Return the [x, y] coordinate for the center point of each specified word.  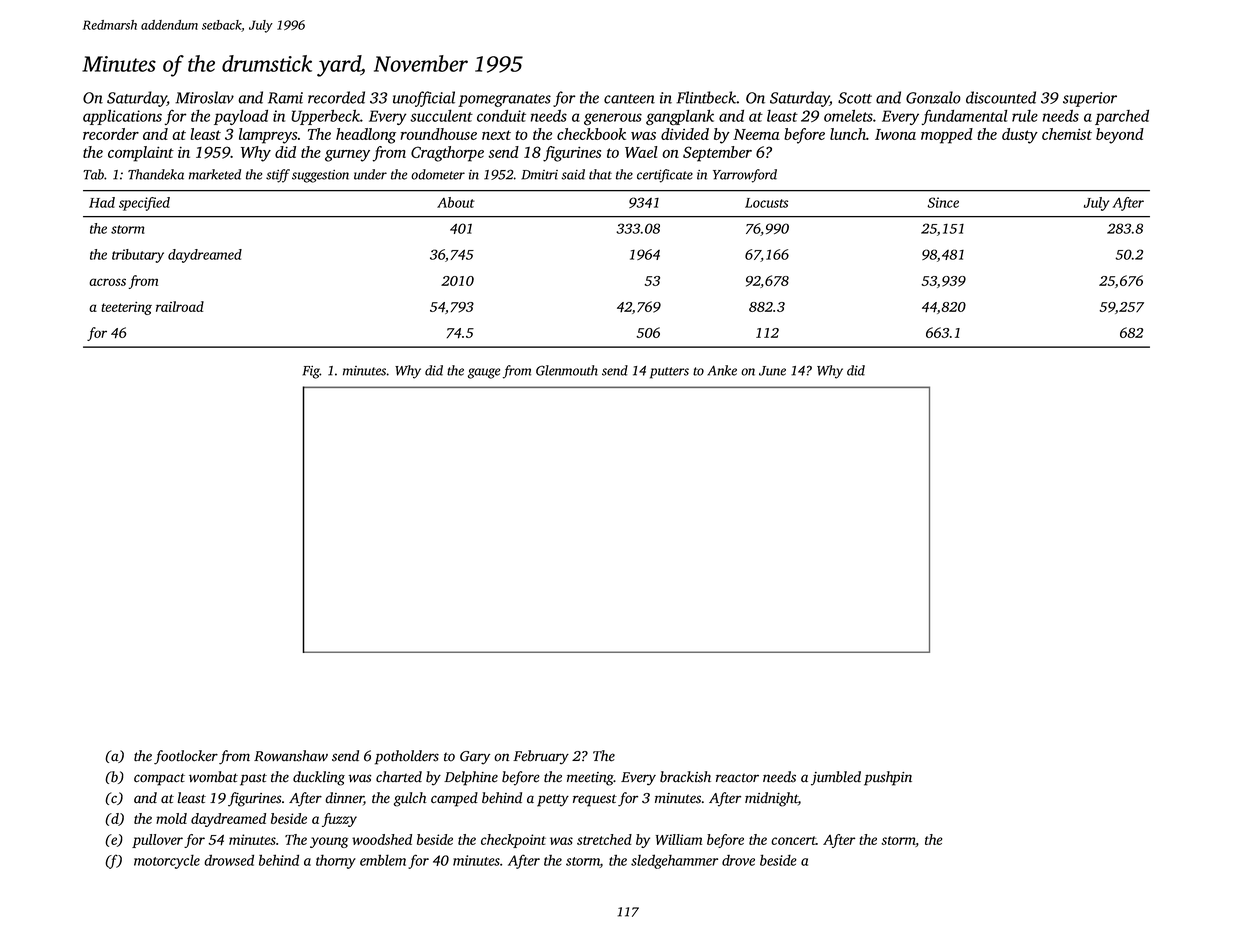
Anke [722, 370]
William [679, 839]
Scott [855, 98]
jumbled [836, 778]
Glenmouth [567, 370]
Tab [93, 174]
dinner [344, 799]
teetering [126, 308]
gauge [484, 373]
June [772, 371]
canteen [629, 99]
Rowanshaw [291, 756]
